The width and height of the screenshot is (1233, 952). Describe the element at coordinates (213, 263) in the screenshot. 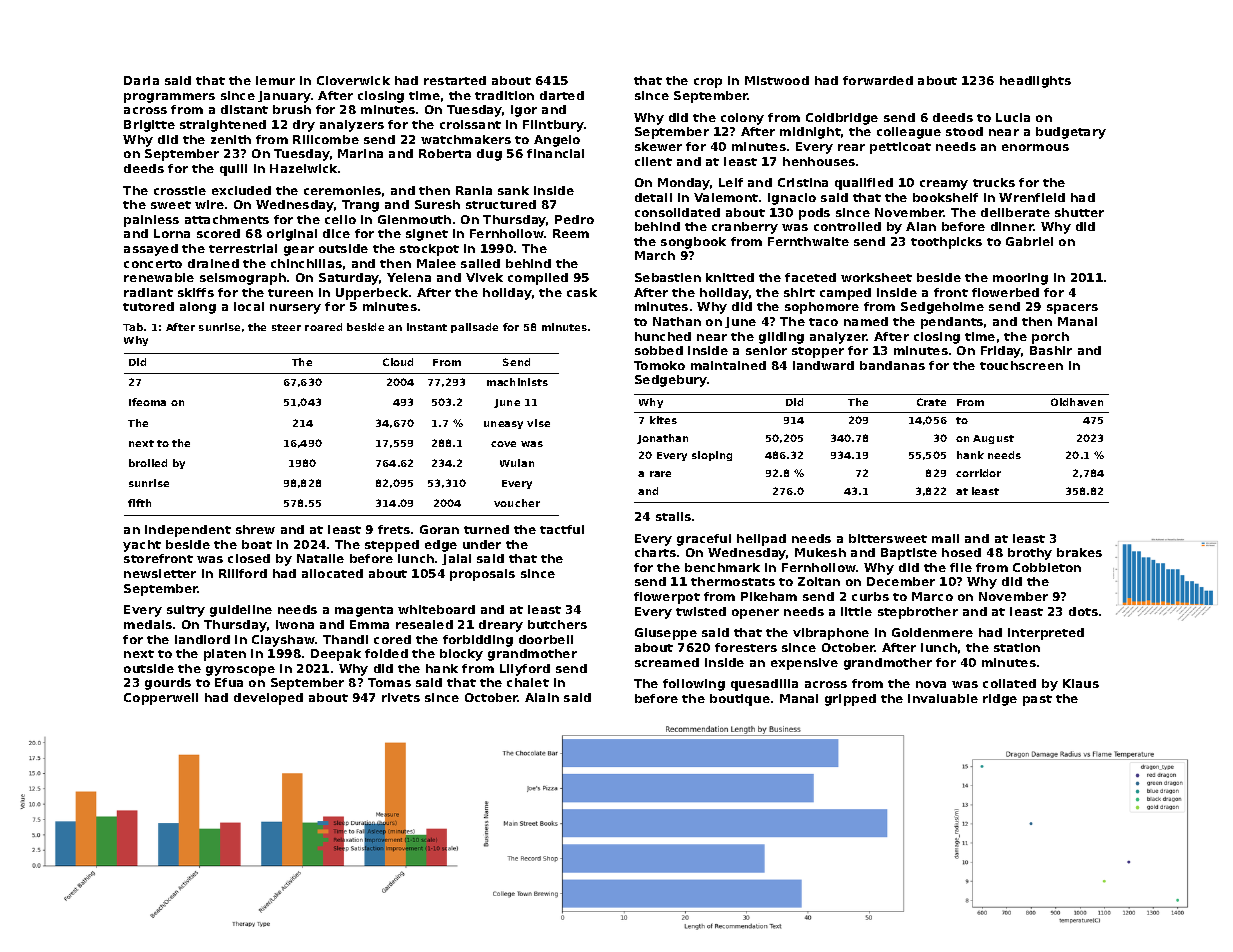

I see `drained` at that location.
